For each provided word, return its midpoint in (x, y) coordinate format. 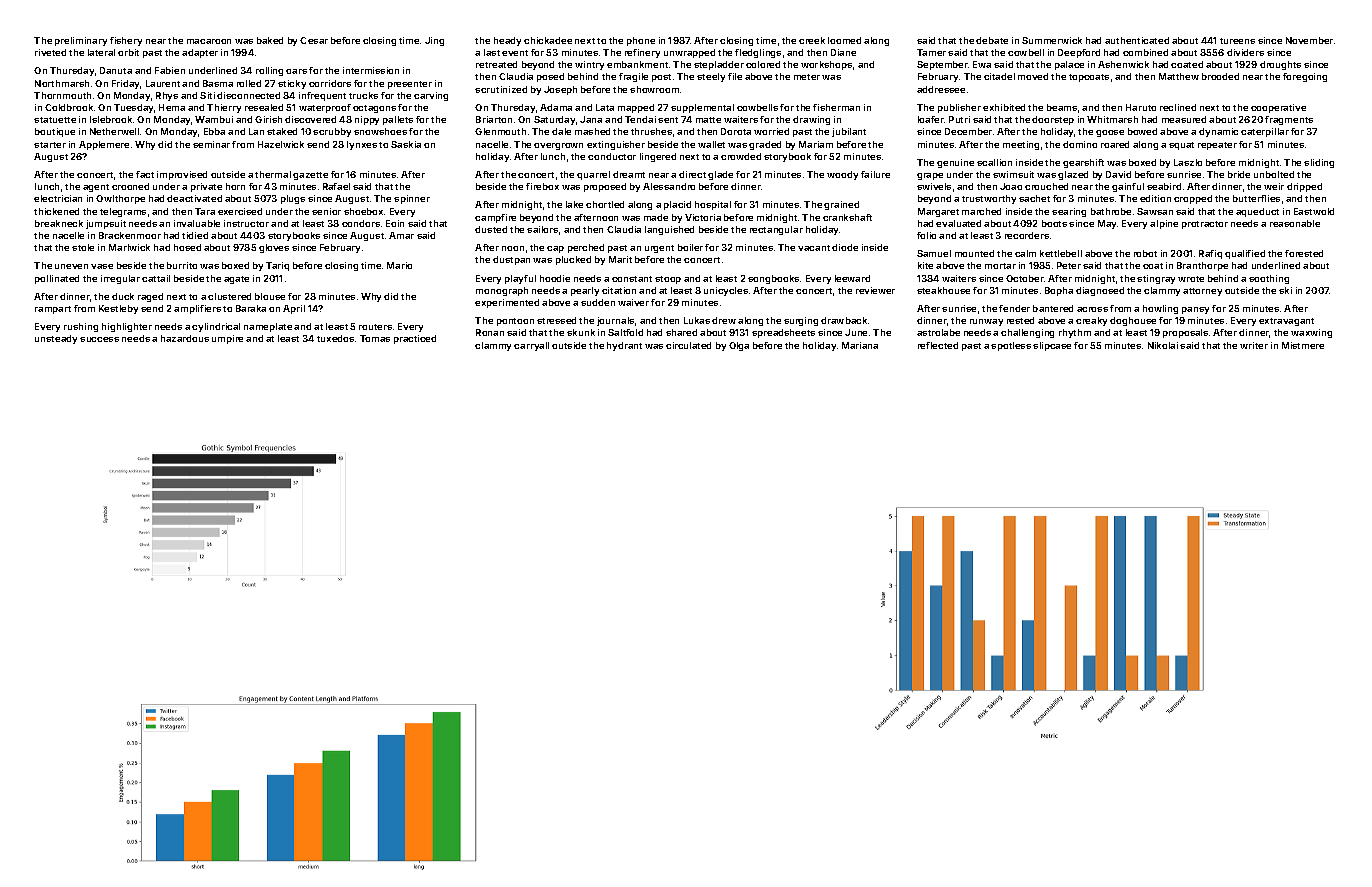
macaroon (209, 41)
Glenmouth (500, 131)
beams (1062, 107)
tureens (1237, 41)
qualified (1245, 254)
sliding (1319, 163)
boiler (690, 247)
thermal (273, 174)
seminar (211, 144)
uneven (71, 266)
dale (561, 131)
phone (641, 41)
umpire (227, 339)
